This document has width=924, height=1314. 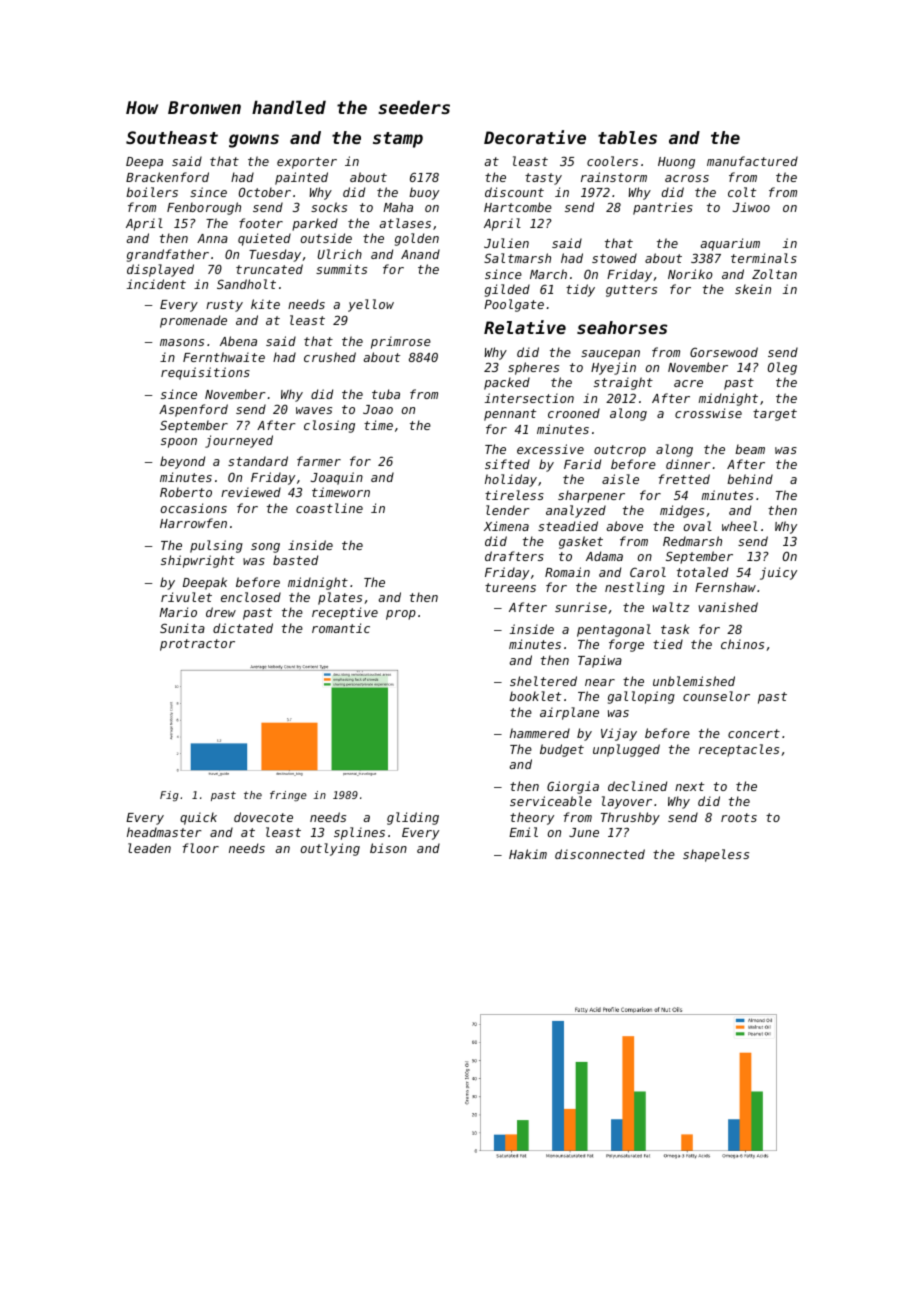 I want to click on counselor, so click(x=716, y=696).
